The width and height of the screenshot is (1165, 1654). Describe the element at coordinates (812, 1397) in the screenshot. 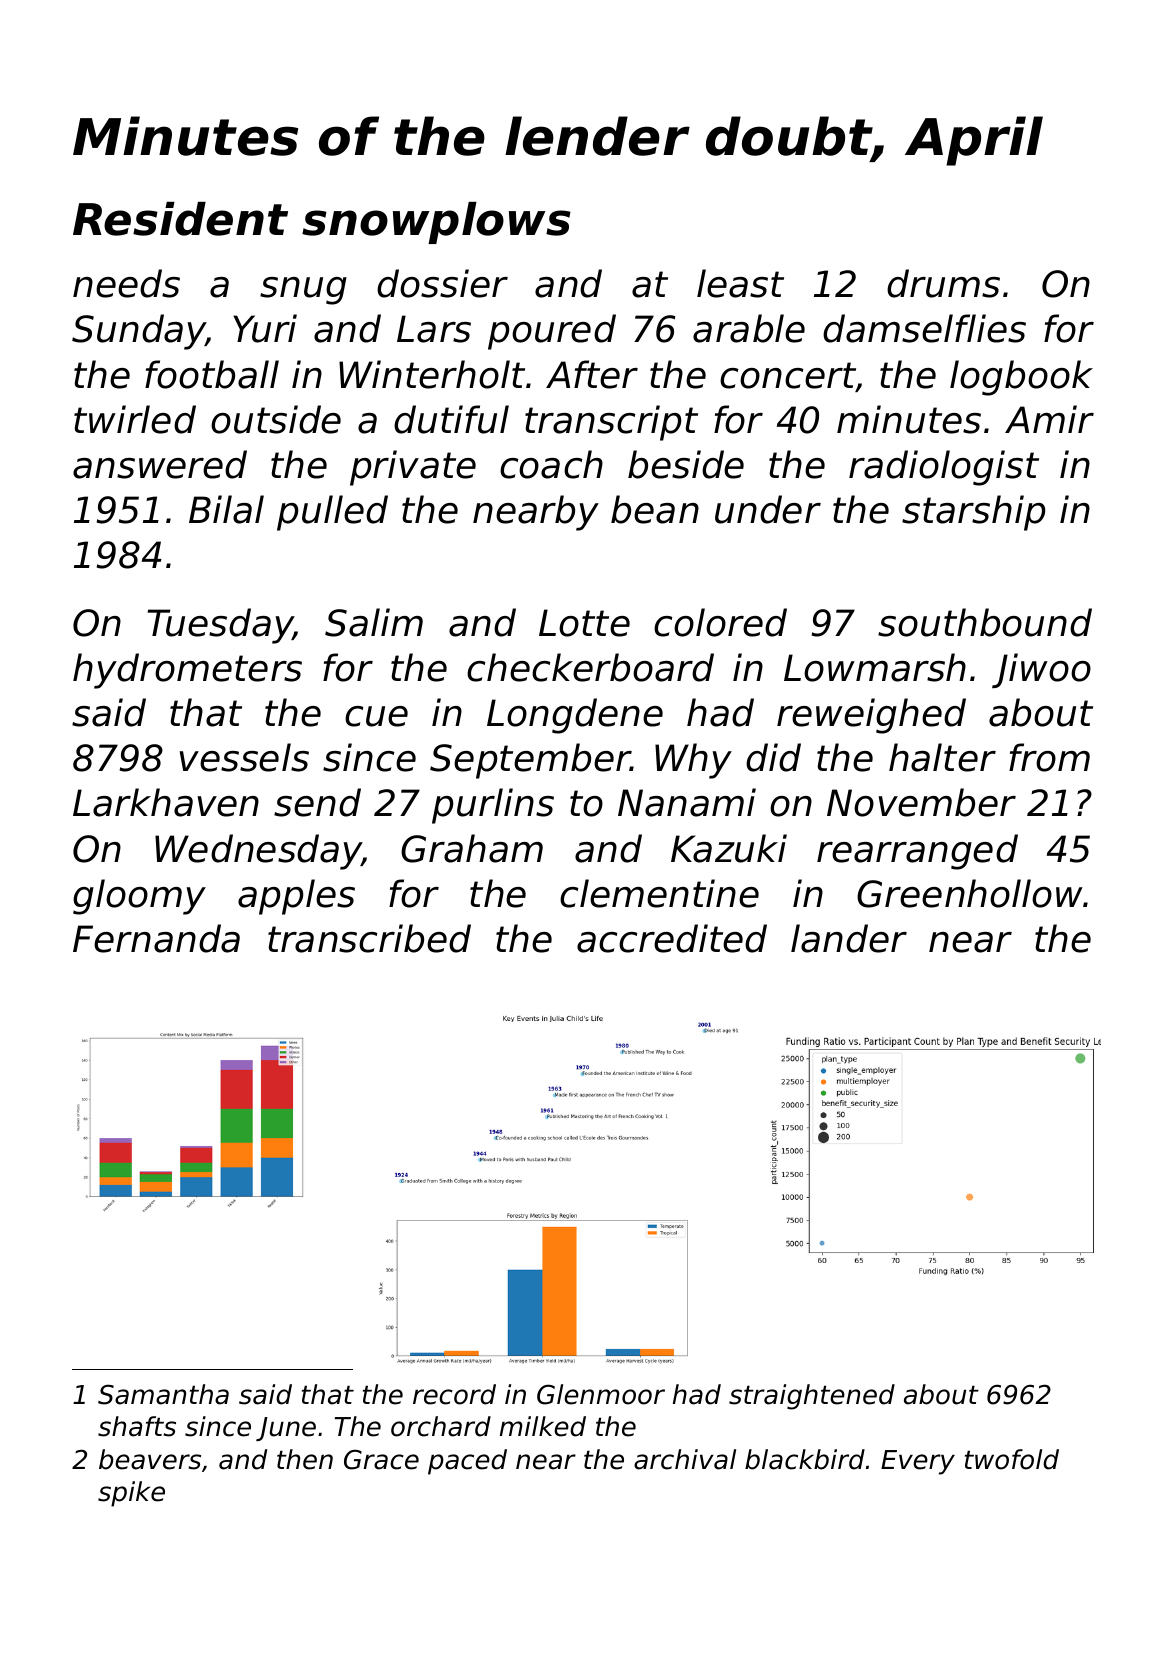

I see `straightened` at that location.
